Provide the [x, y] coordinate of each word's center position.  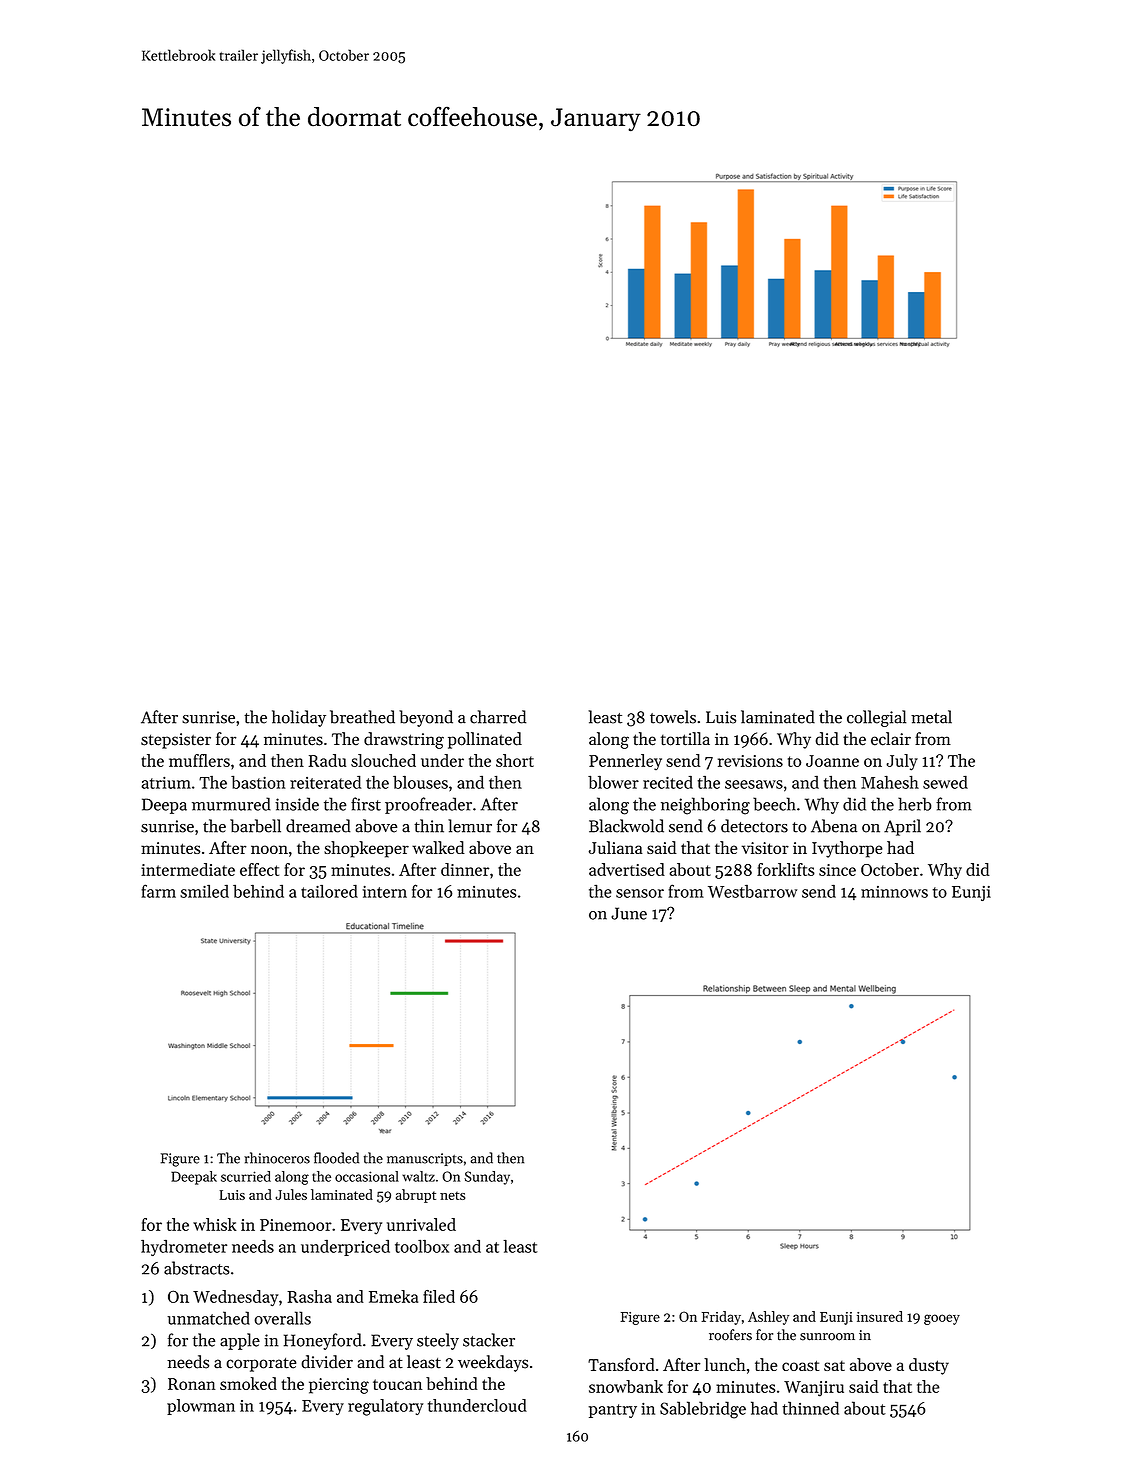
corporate [261, 1365]
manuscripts [425, 1159]
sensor [640, 893]
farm [158, 891]
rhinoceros [277, 1158]
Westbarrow [752, 891]
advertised [627, 869]
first [366, 804]
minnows [894, 892]
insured [880, 1316]
